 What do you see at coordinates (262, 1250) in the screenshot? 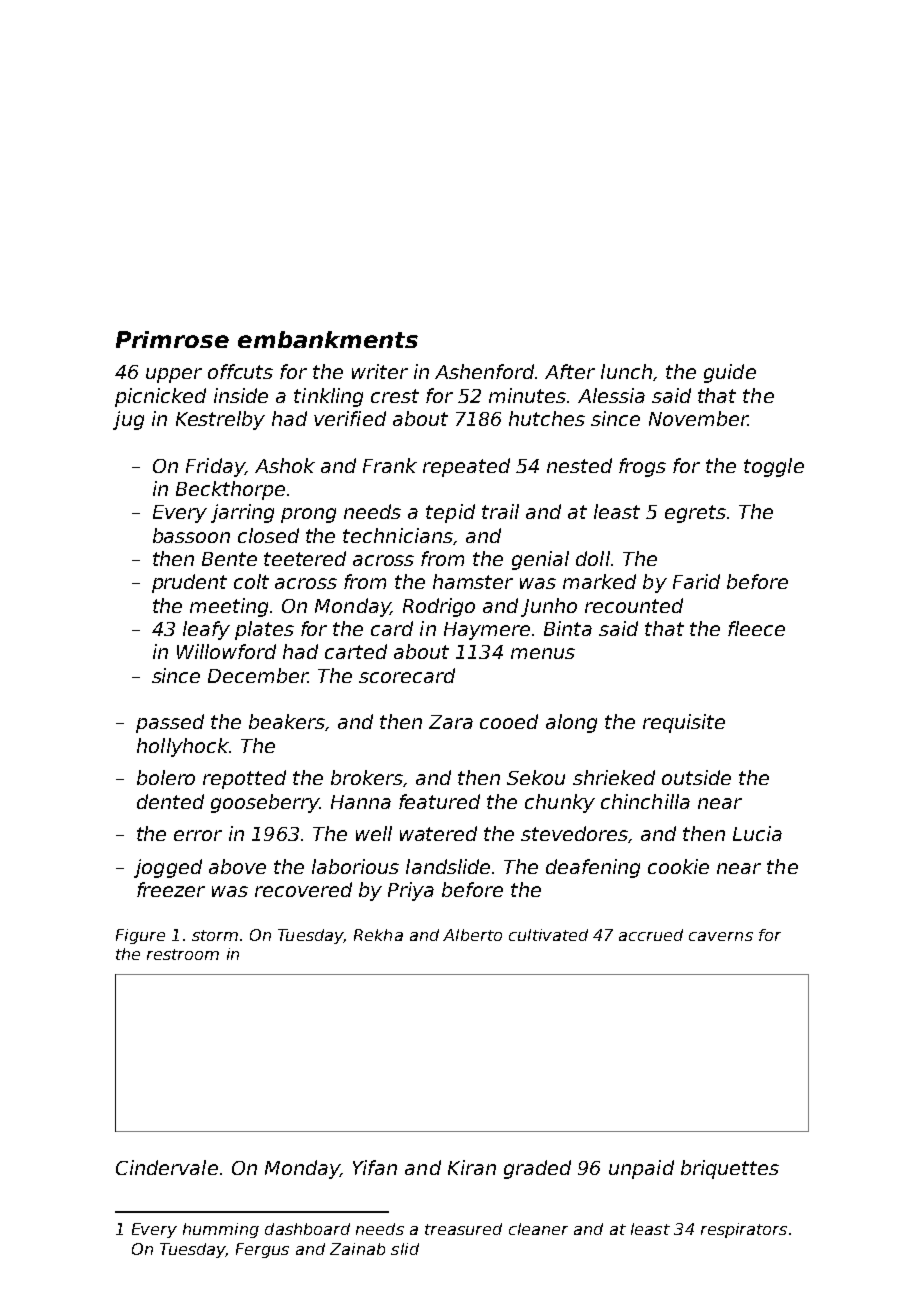
I see `Fergus` at bounding box center [262, 1250].
